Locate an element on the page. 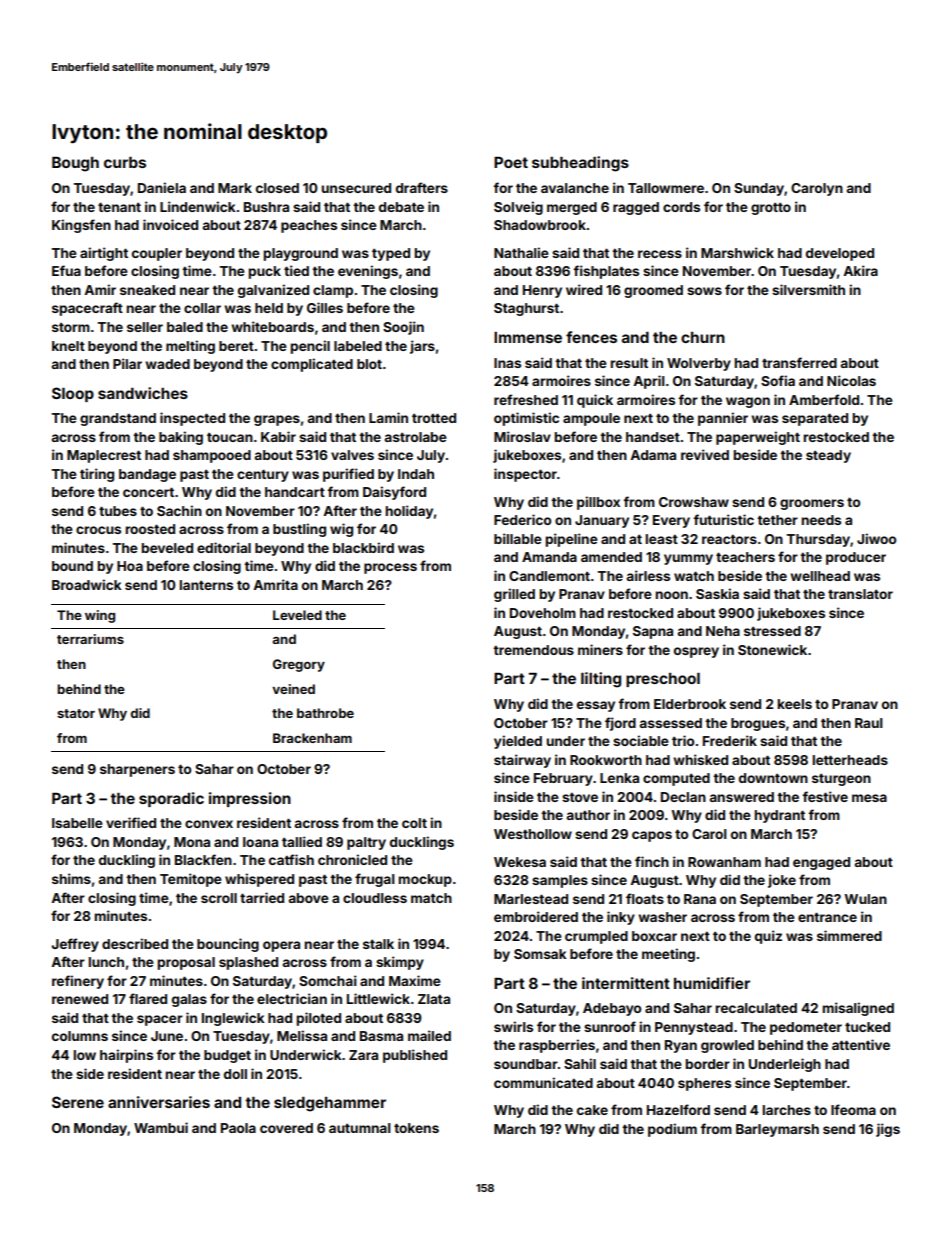 The image size is (952, 1233). mesa is located at coordinates (869, 798).
